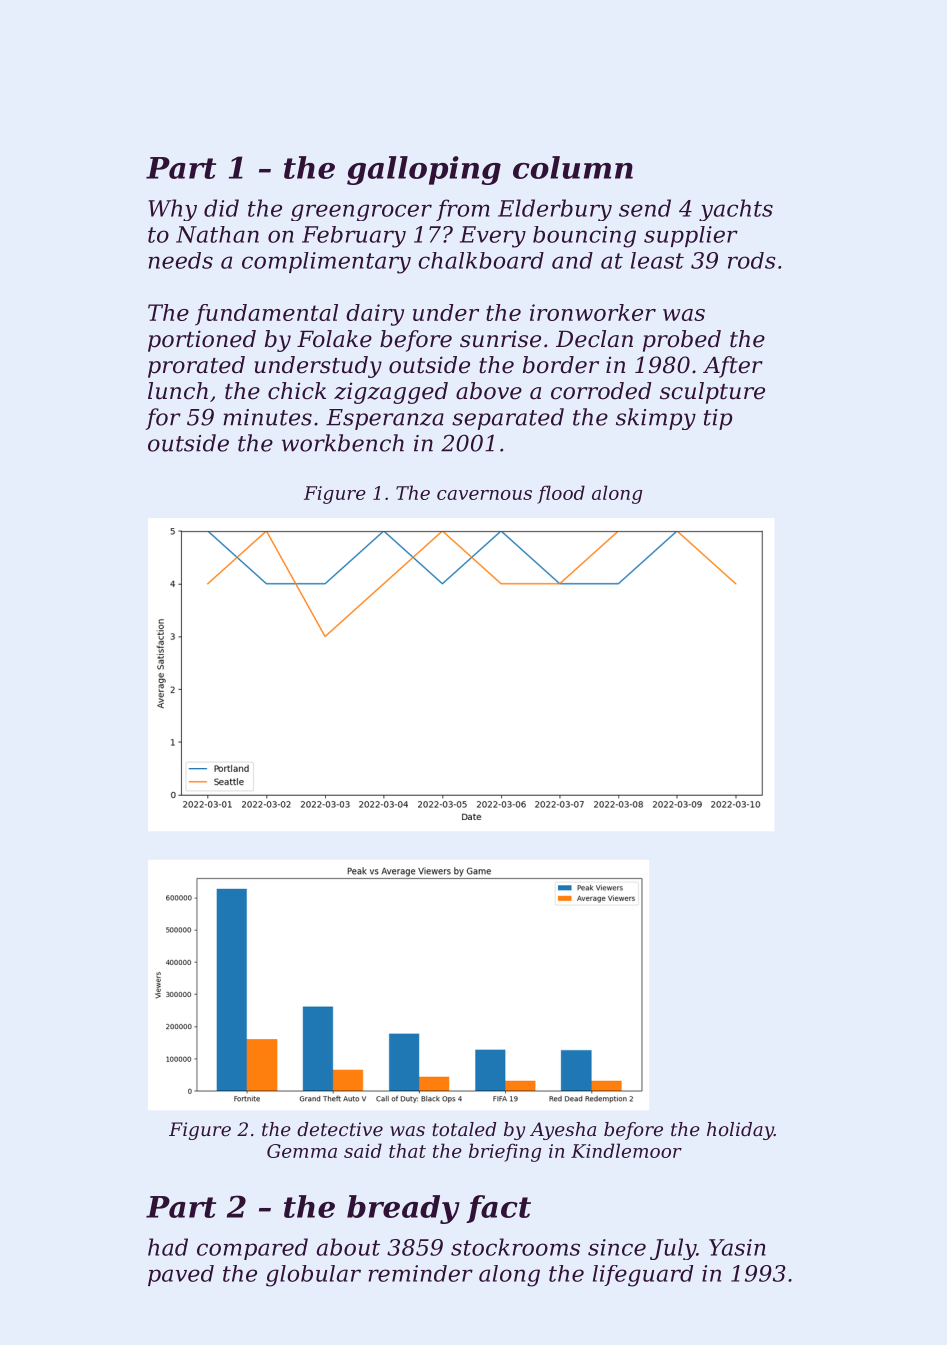 This screenshot has width=947, height=1345. I want to click on cavernous, so click(484, 495).
